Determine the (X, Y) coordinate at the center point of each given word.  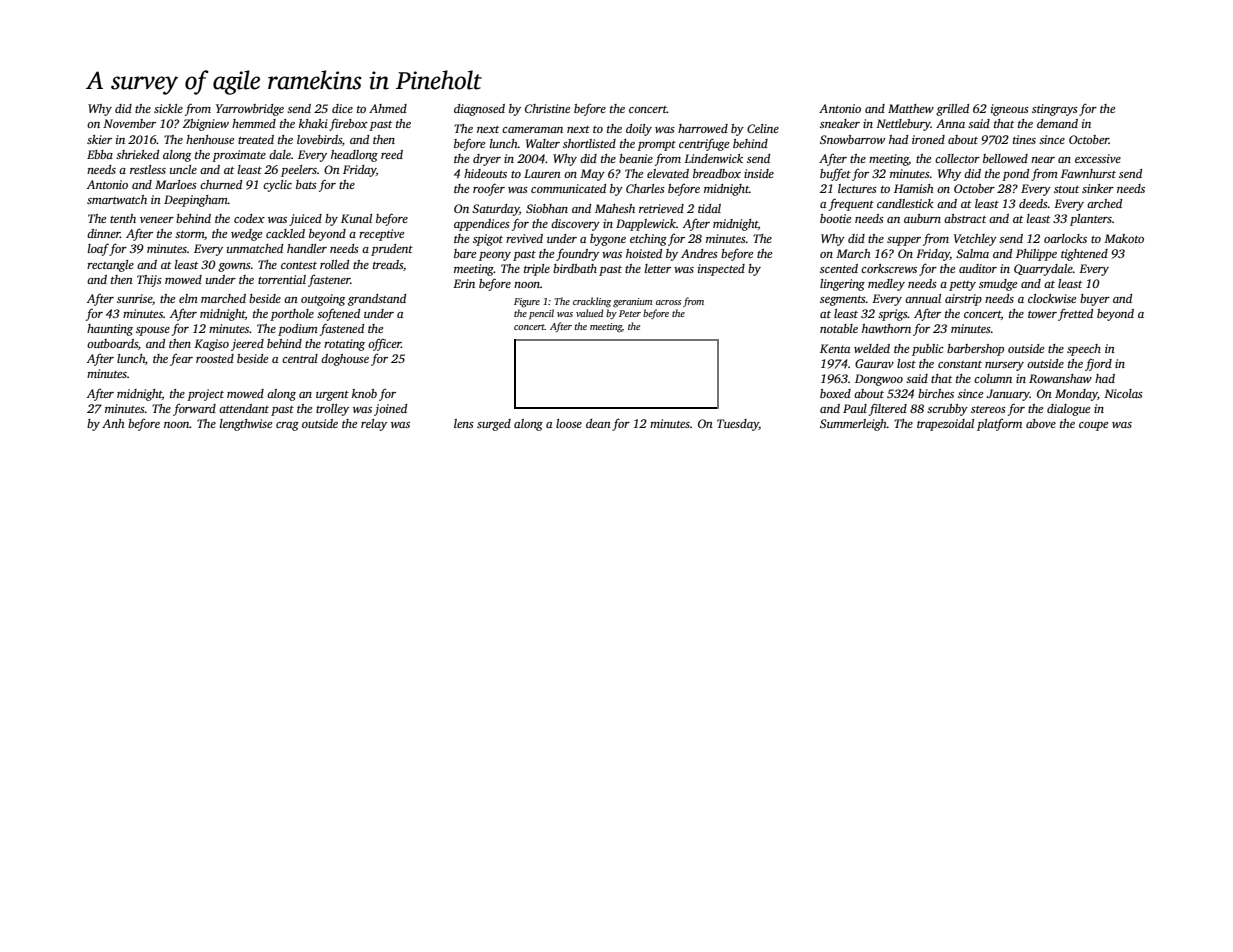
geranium (632, 303)
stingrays (1055, 110)
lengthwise (246, 425)
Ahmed (388, 108)
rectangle (110, 266)
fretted (1075, 315)
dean (598, 423)
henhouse (210, 139)
